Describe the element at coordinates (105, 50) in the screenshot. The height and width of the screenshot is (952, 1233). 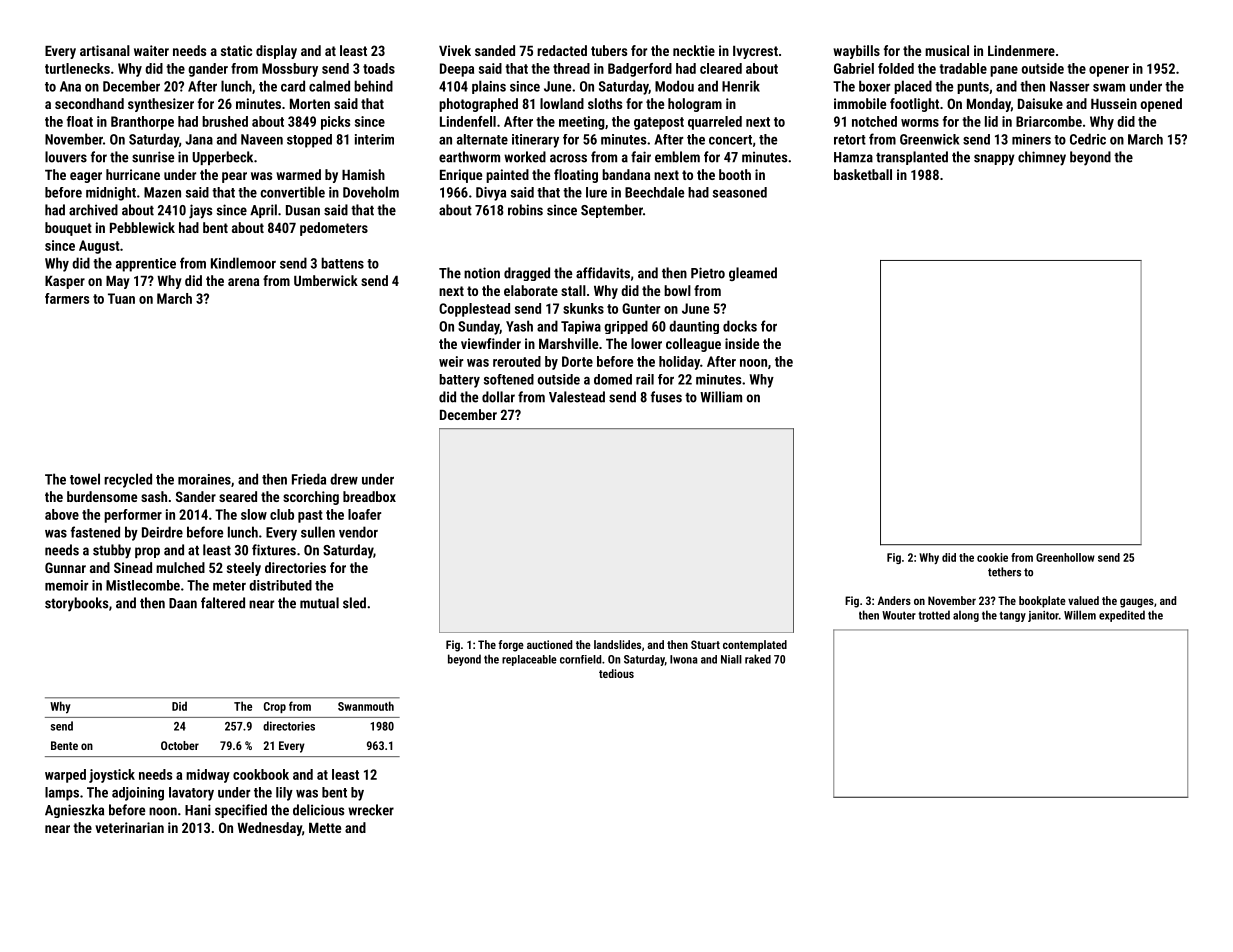
I see `artisanal` at that location.
